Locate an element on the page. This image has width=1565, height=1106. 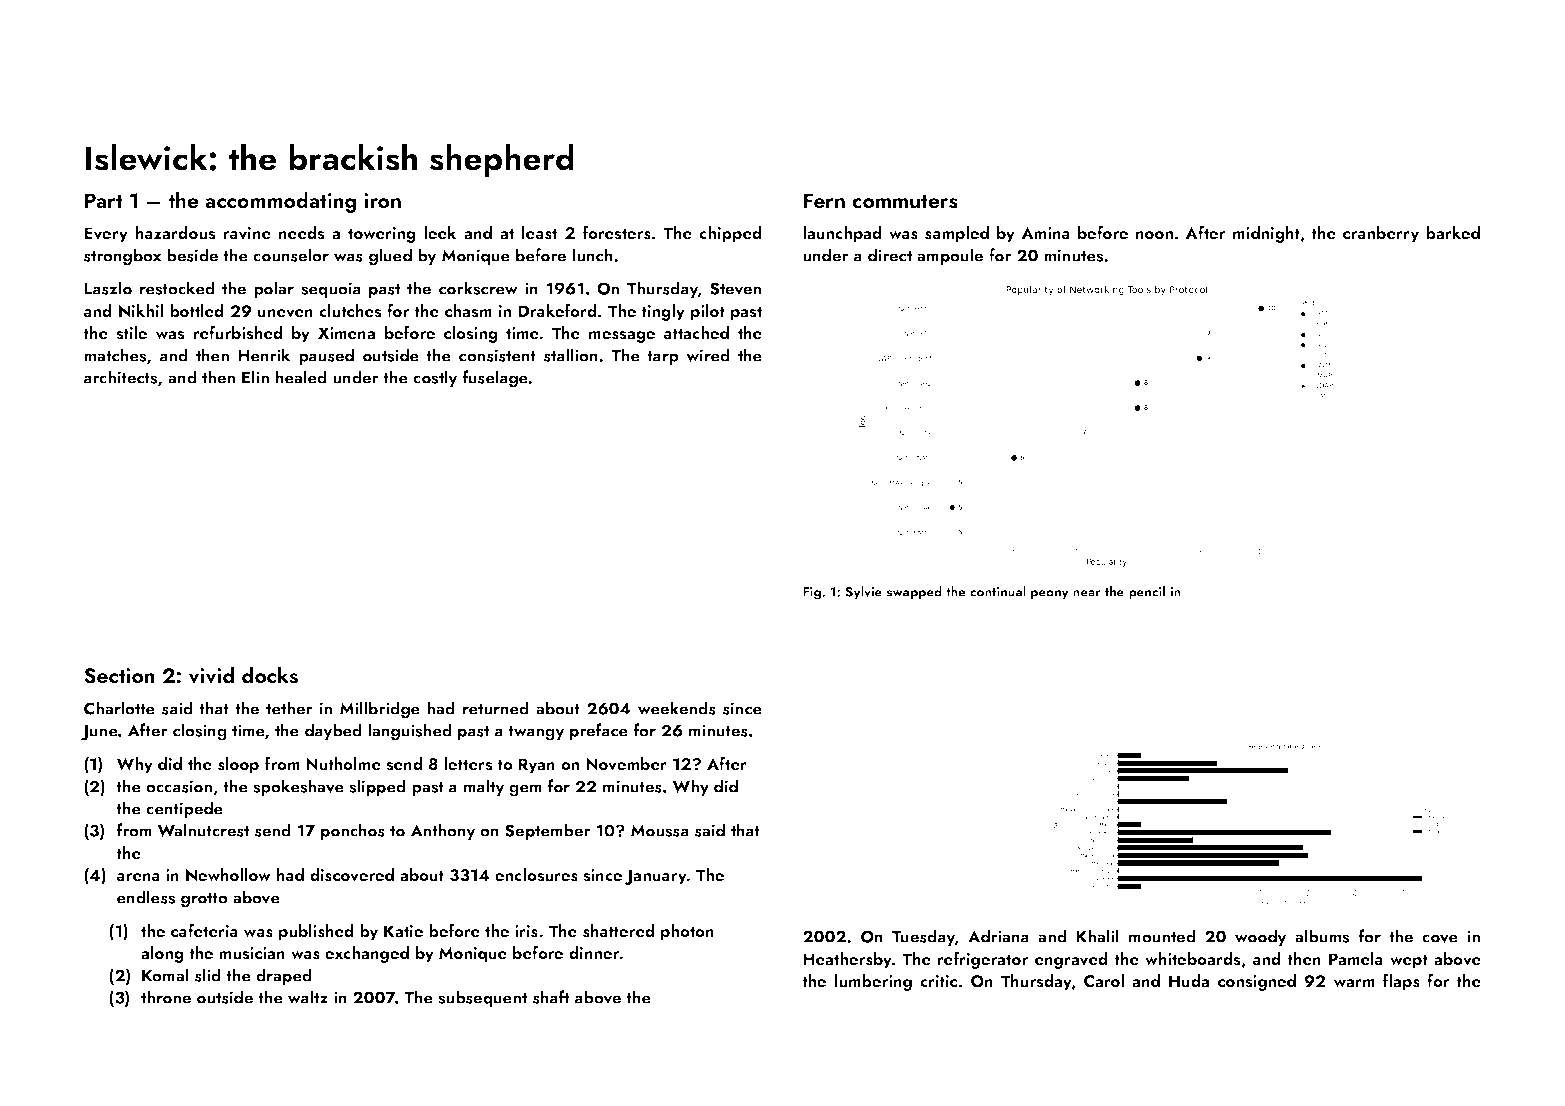
strongbox is located at coordinates (122, 257).
